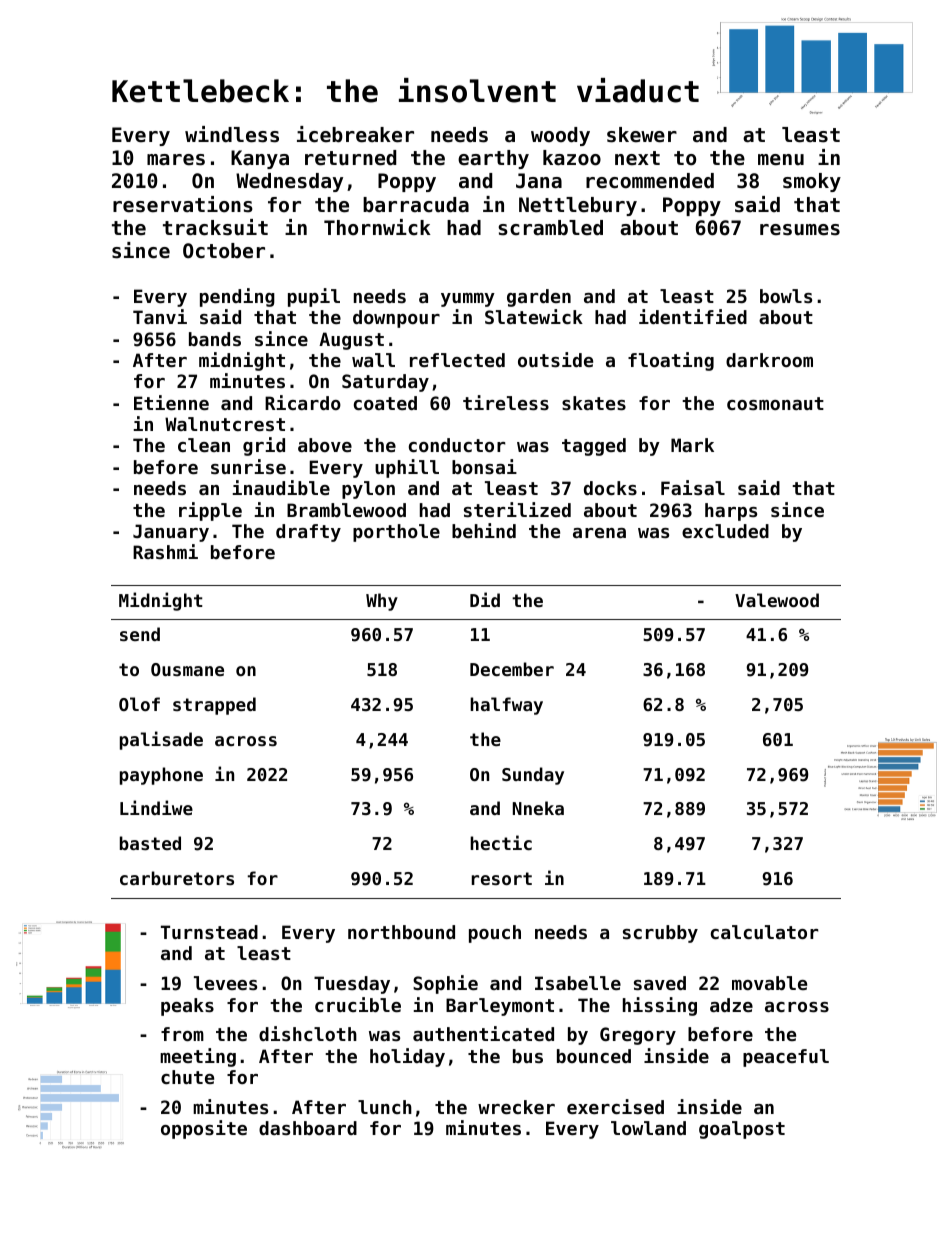 The width and height of the screenshot is (952, 1233). I want to click on excluded, so click(725, 531).
